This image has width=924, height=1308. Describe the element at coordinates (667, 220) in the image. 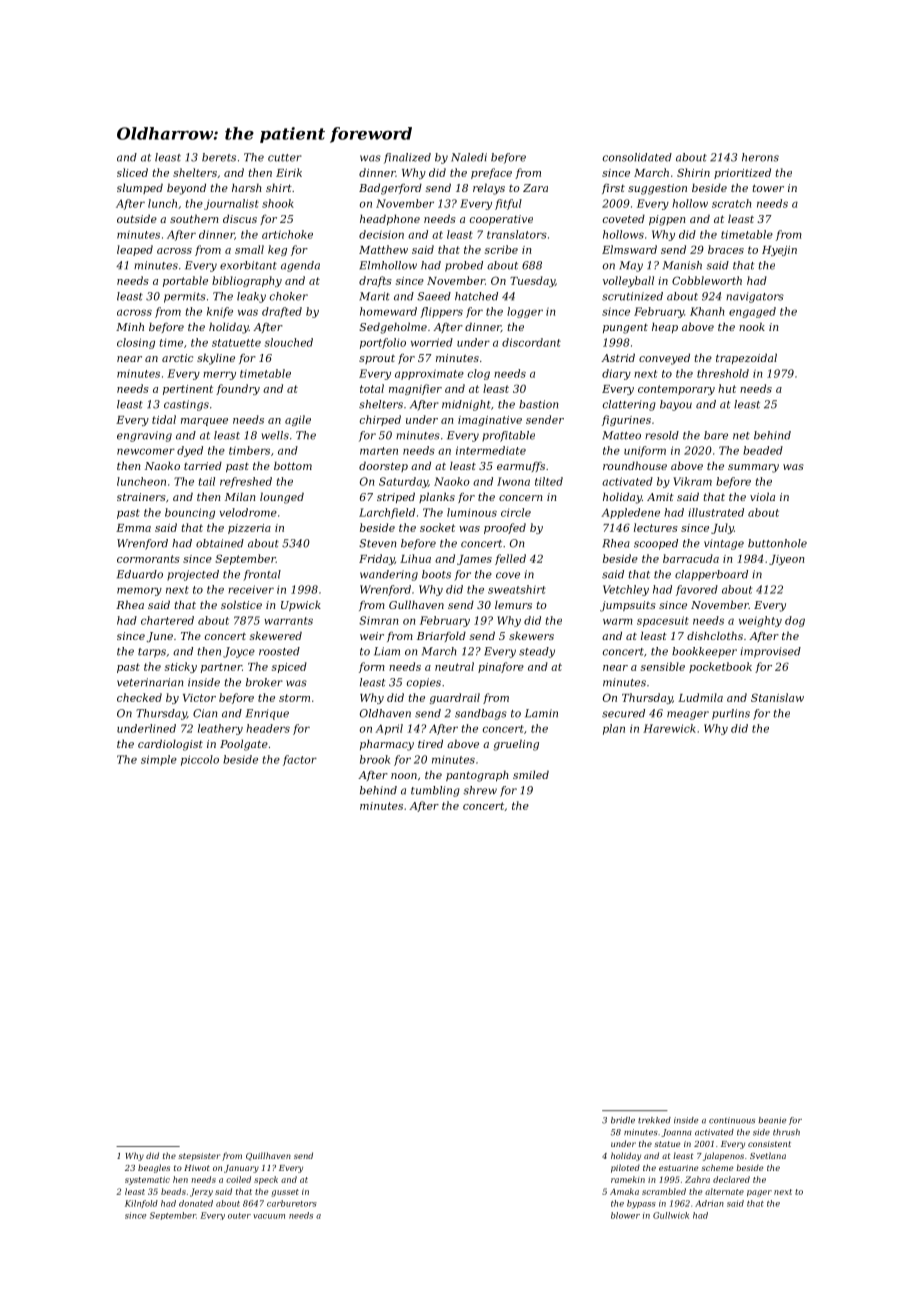

I see `pigpen` at that location.
